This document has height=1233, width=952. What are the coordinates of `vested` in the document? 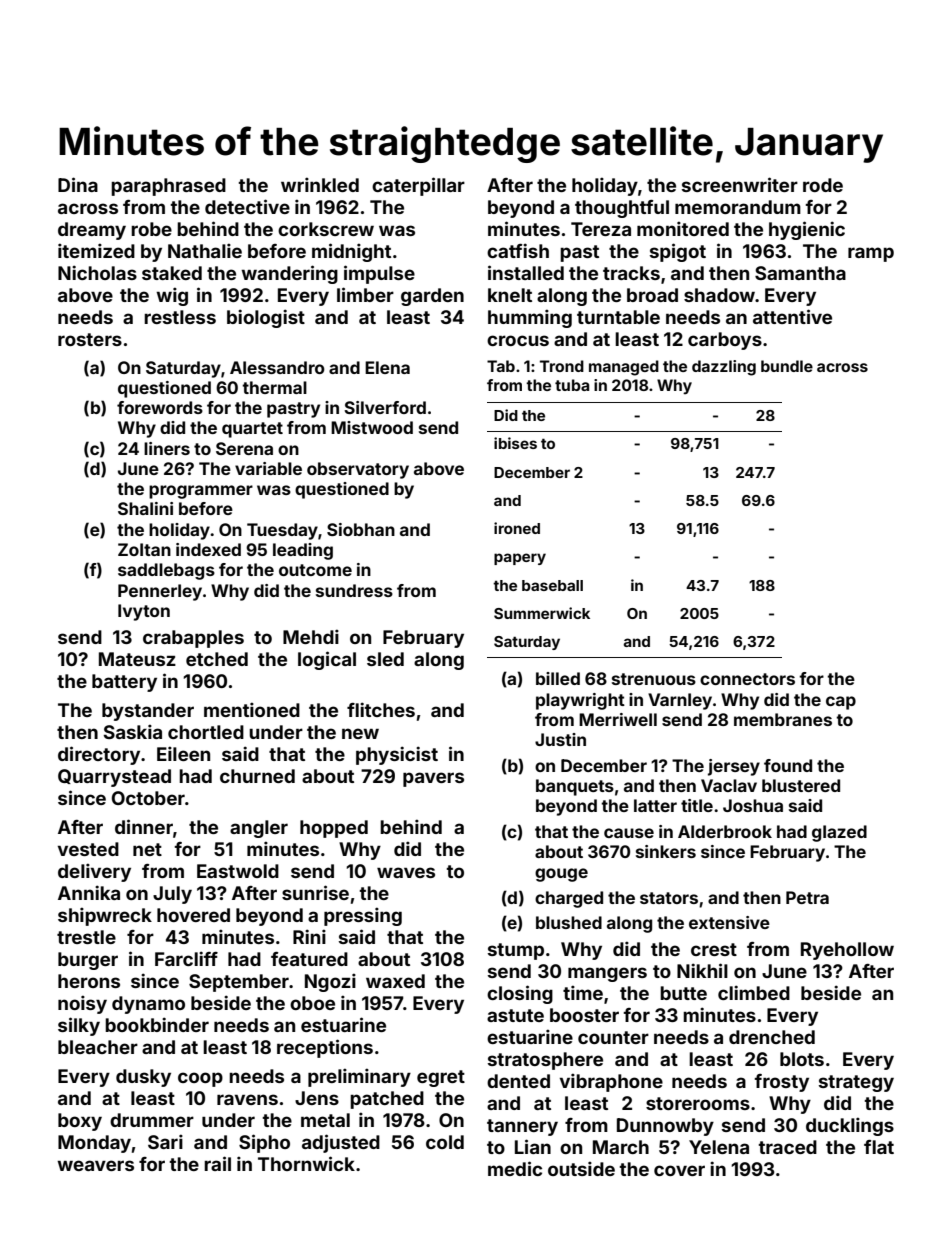 It's located at (88, 849).
